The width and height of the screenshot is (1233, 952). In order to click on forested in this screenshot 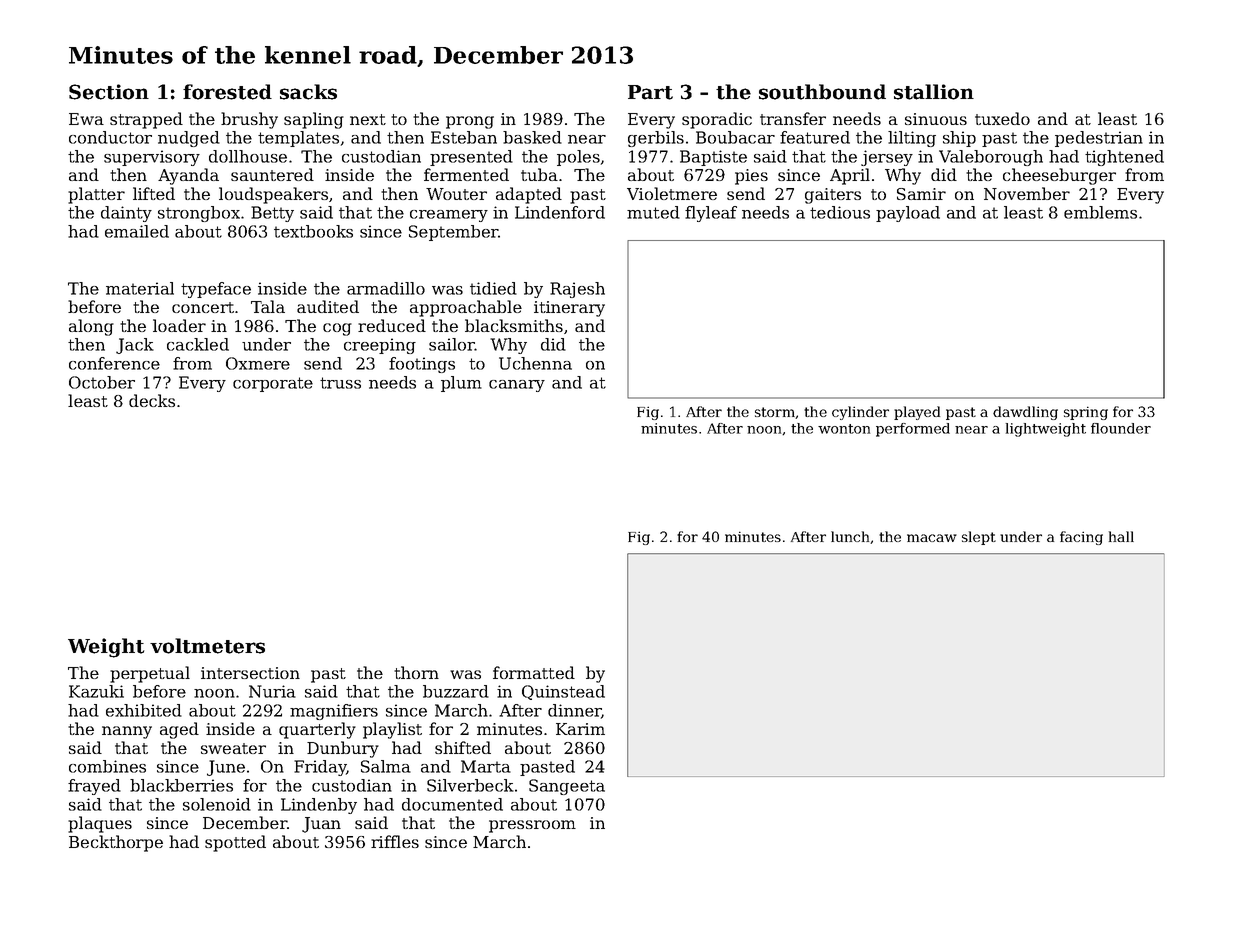, I will do `click(227, 92)`.
